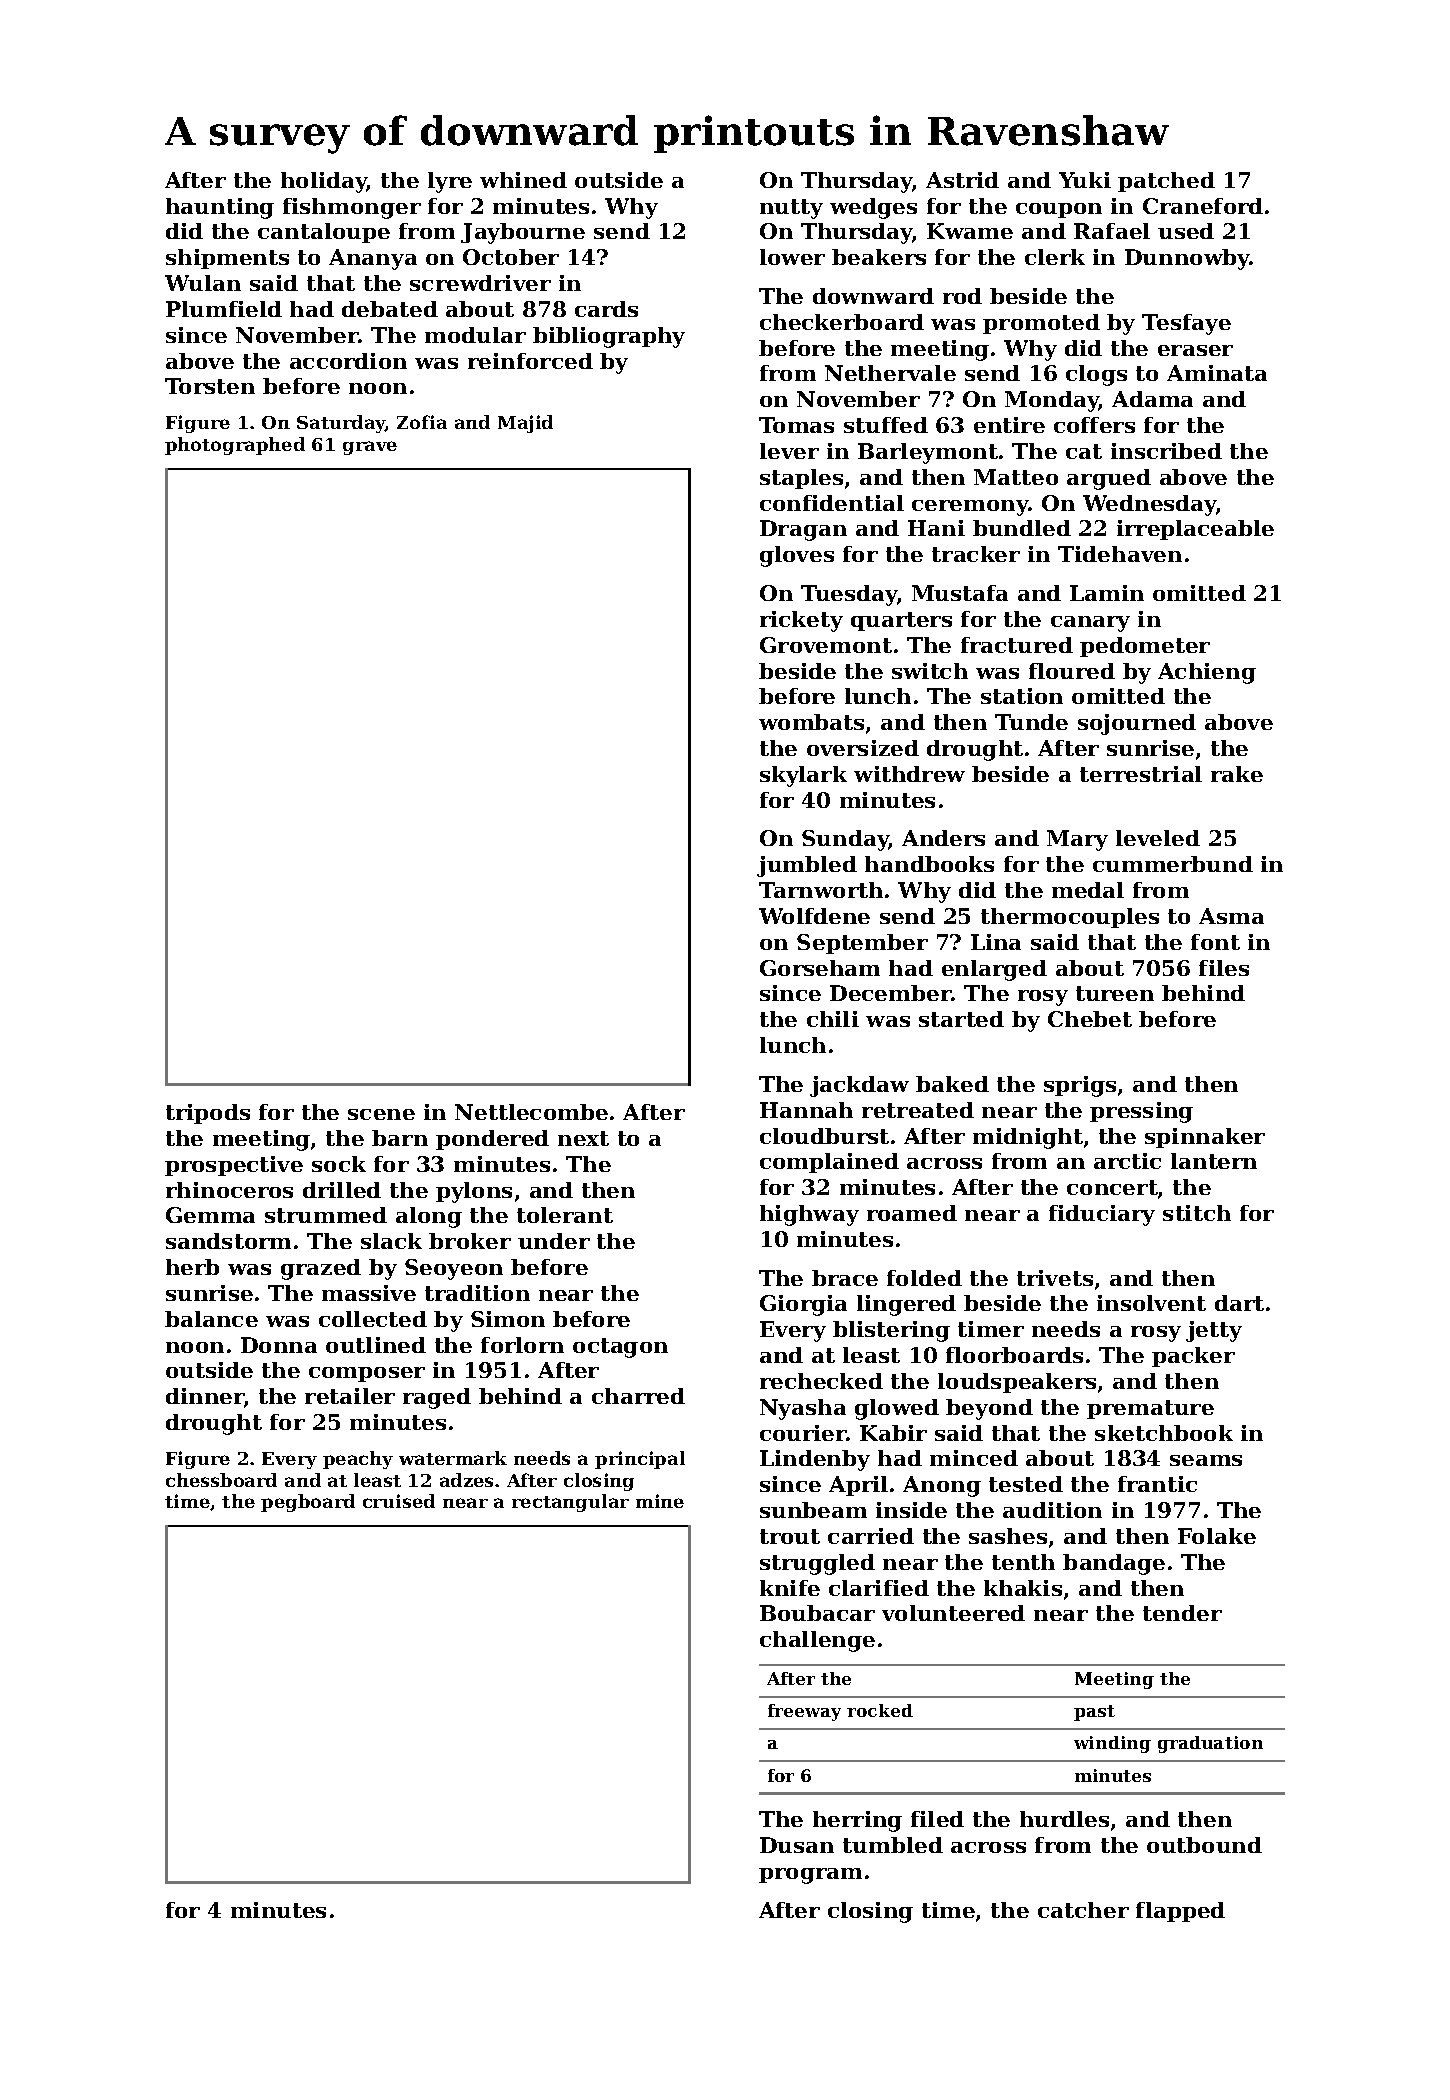 Image resolution: width=1450 pixels, height=2100 pixels. Describe the element at coordinates (1141, 774) in the screenshot. I see `terrestrial` at that location.
